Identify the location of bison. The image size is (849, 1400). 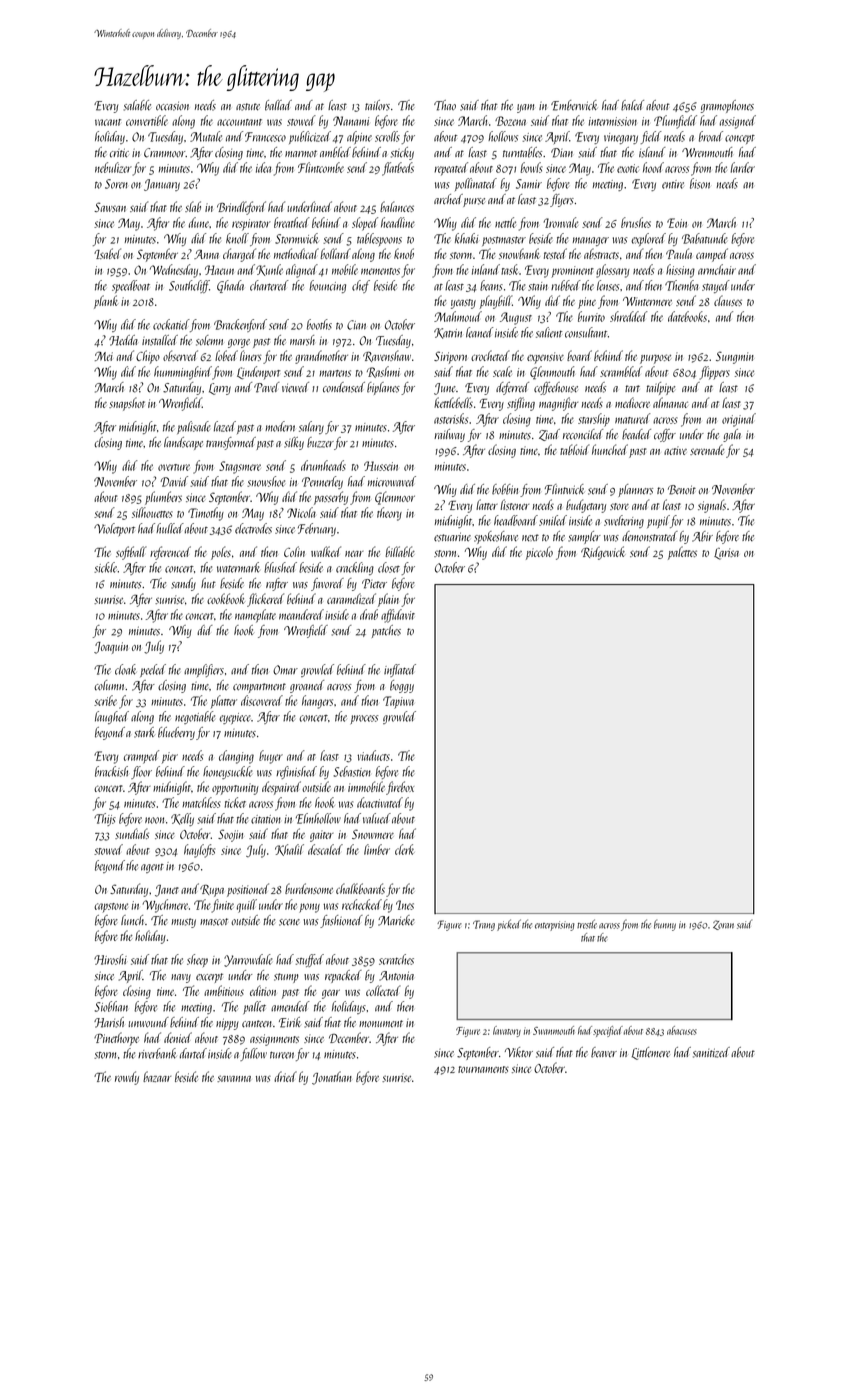
(700, 183).
